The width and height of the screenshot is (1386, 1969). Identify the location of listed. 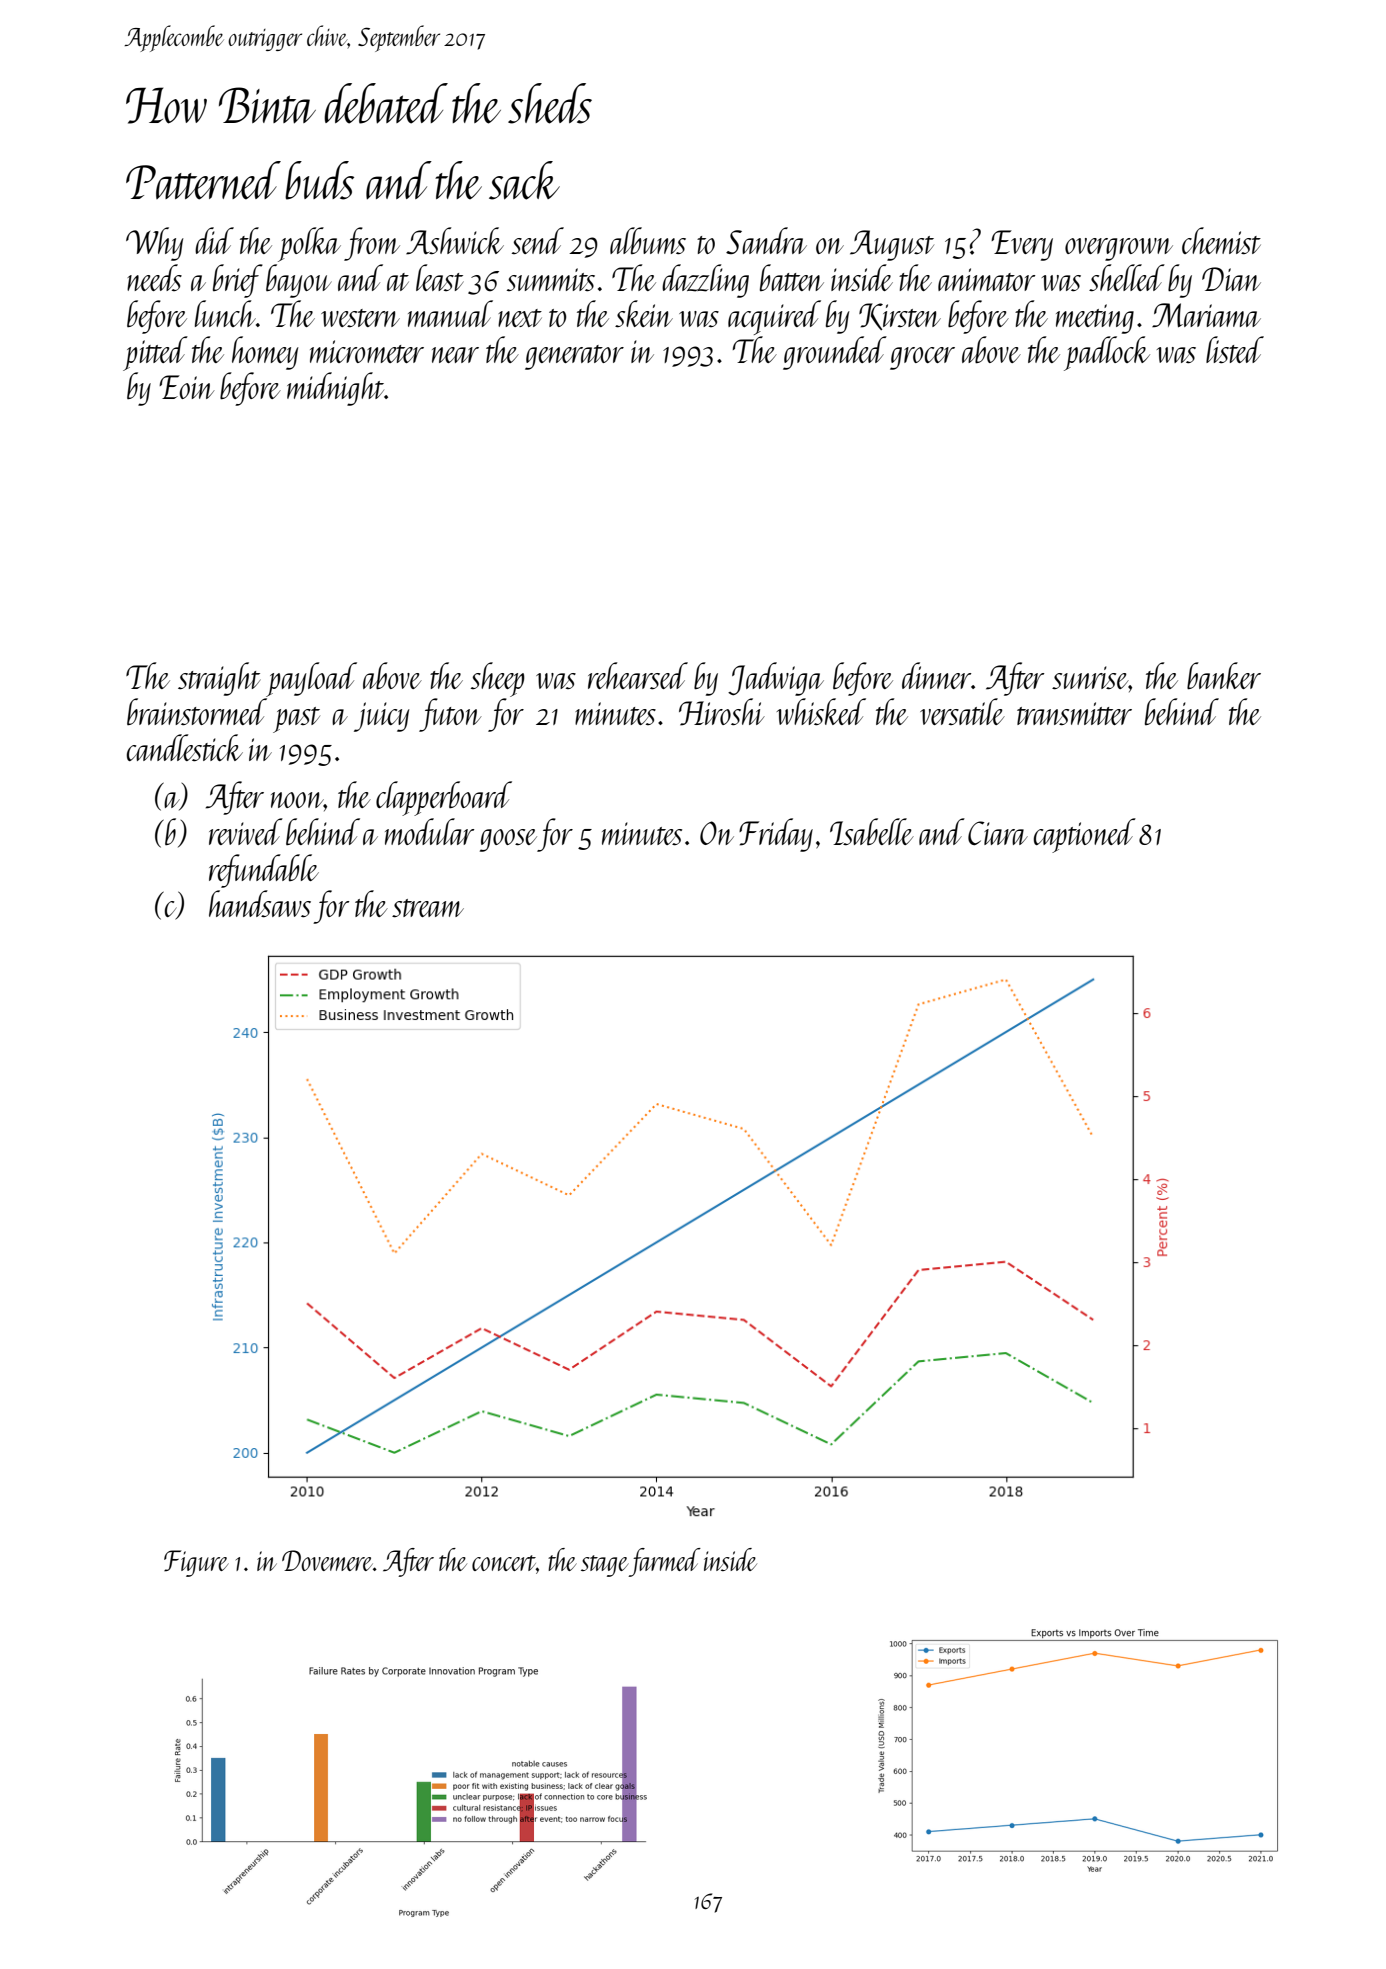
(1235, 349).
